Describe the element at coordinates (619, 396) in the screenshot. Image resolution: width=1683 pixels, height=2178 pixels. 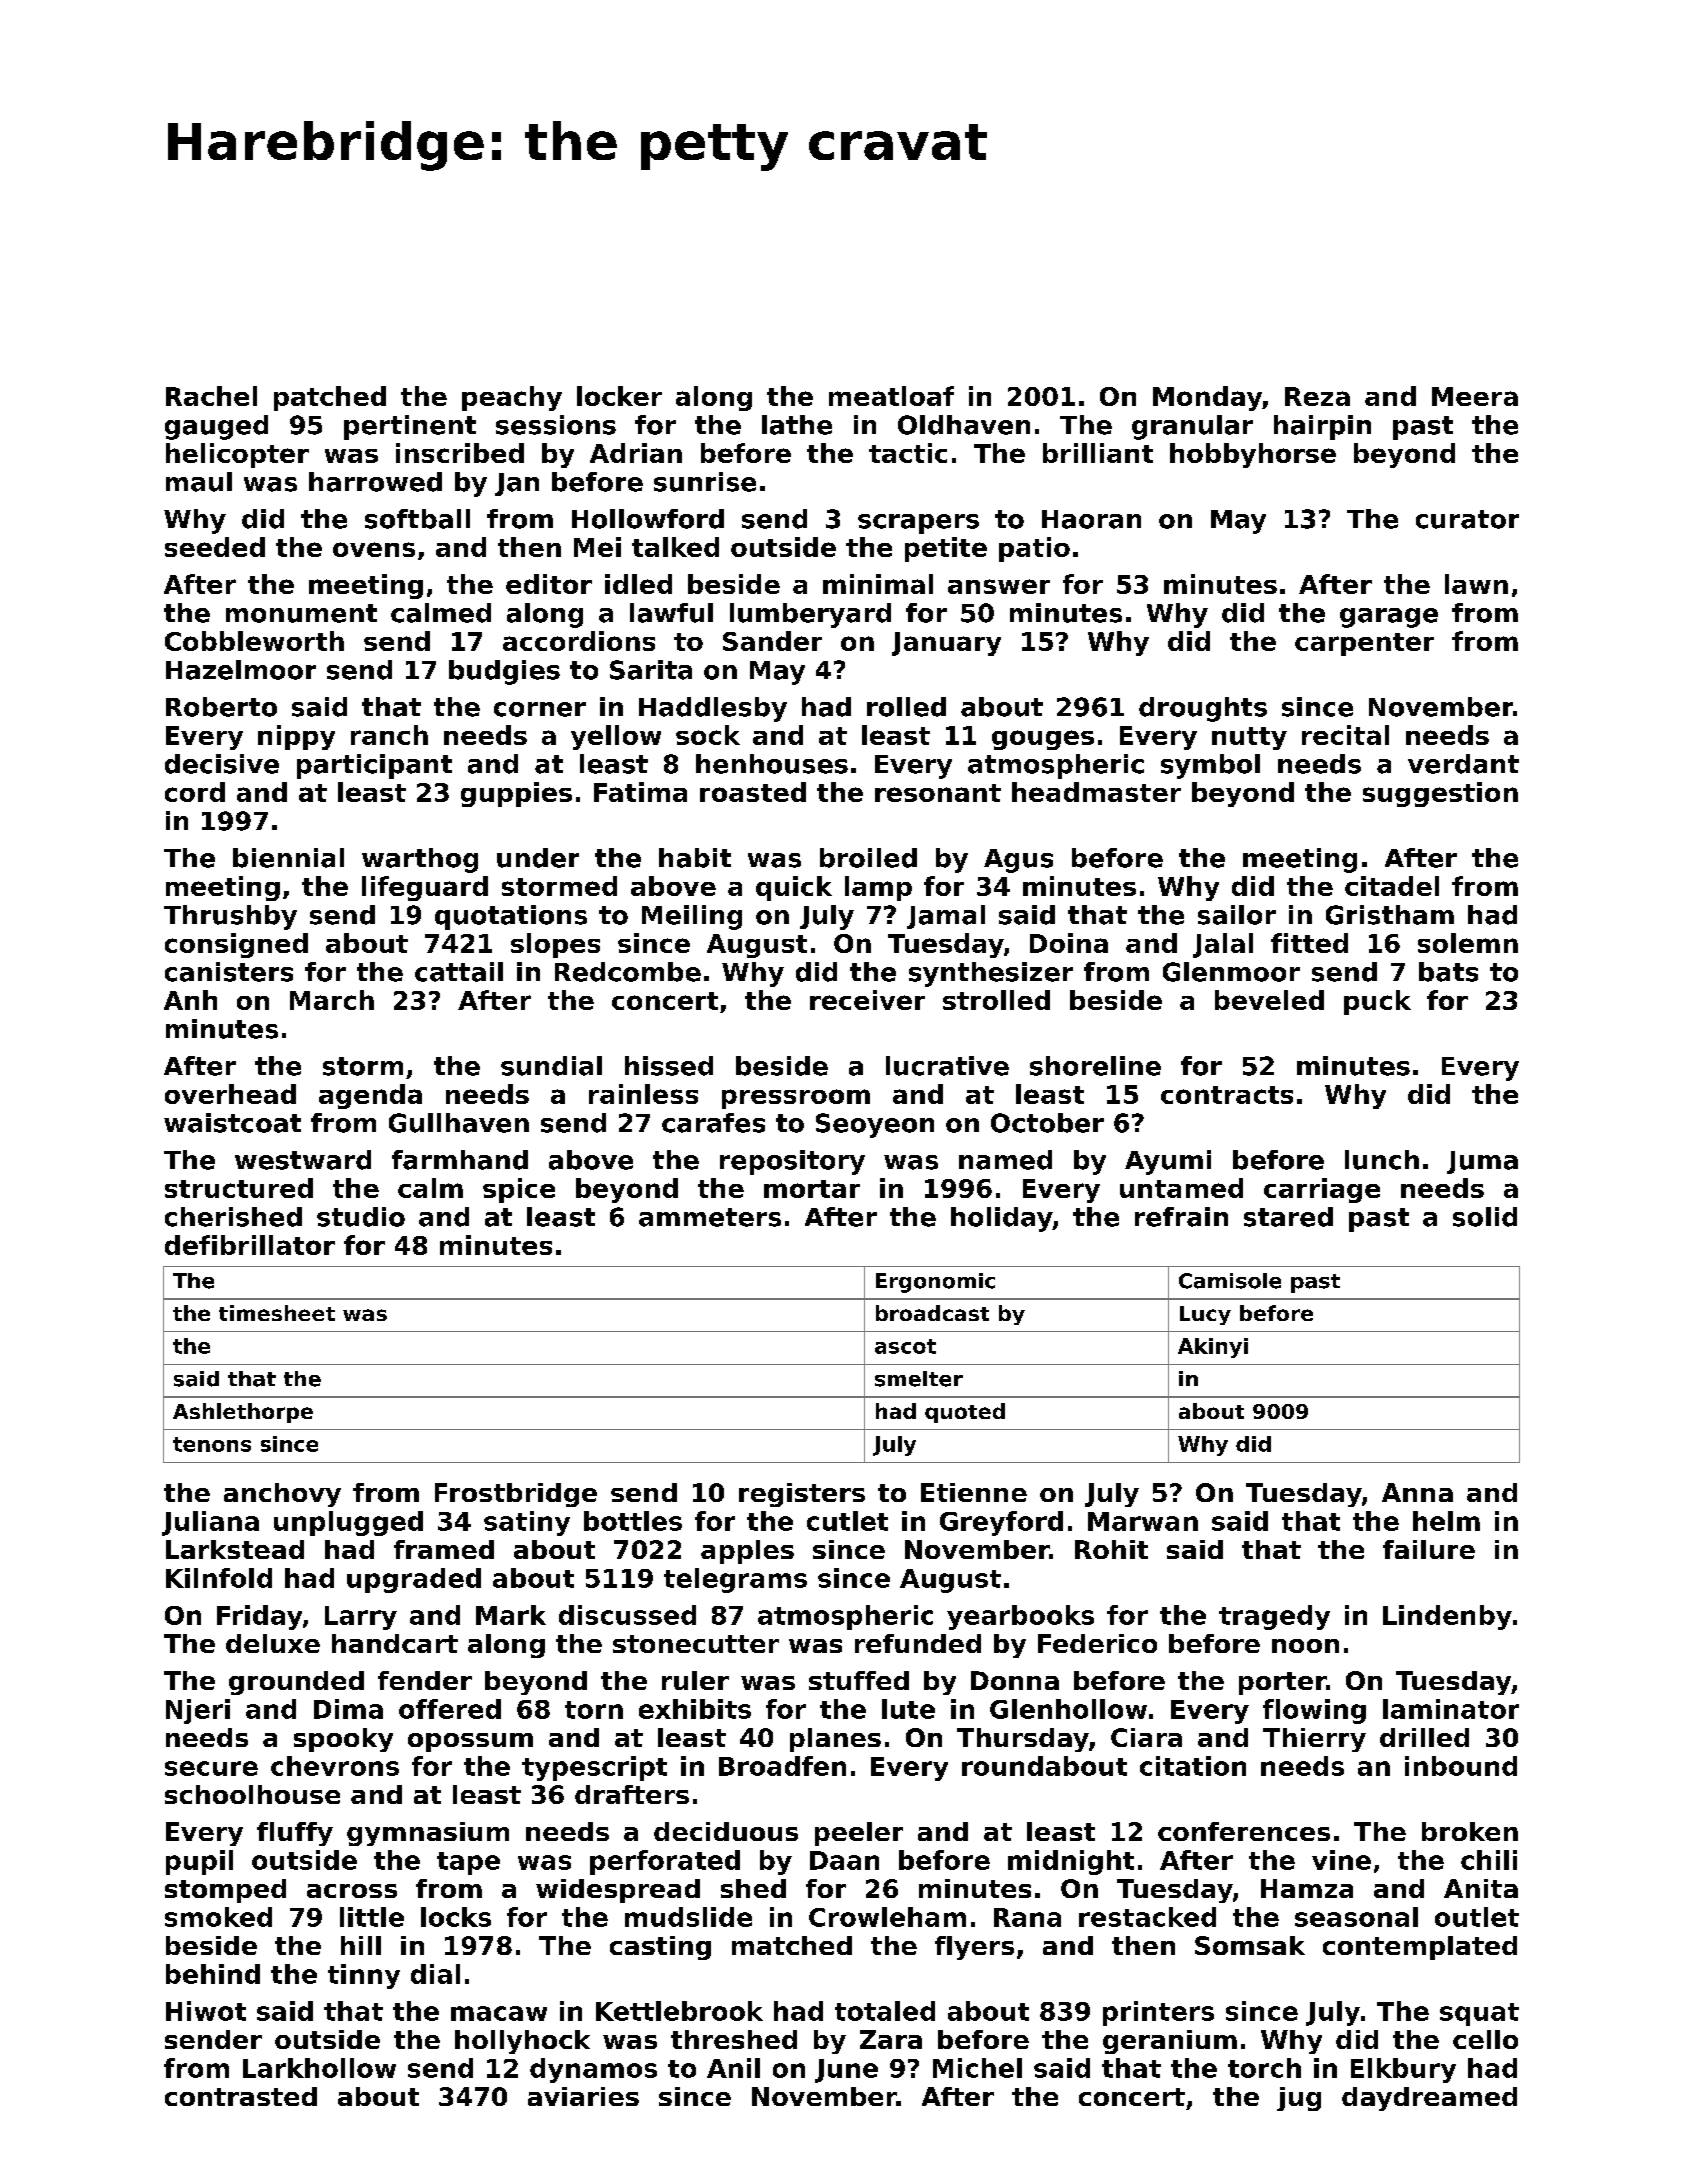
I see `locker` at that location.
